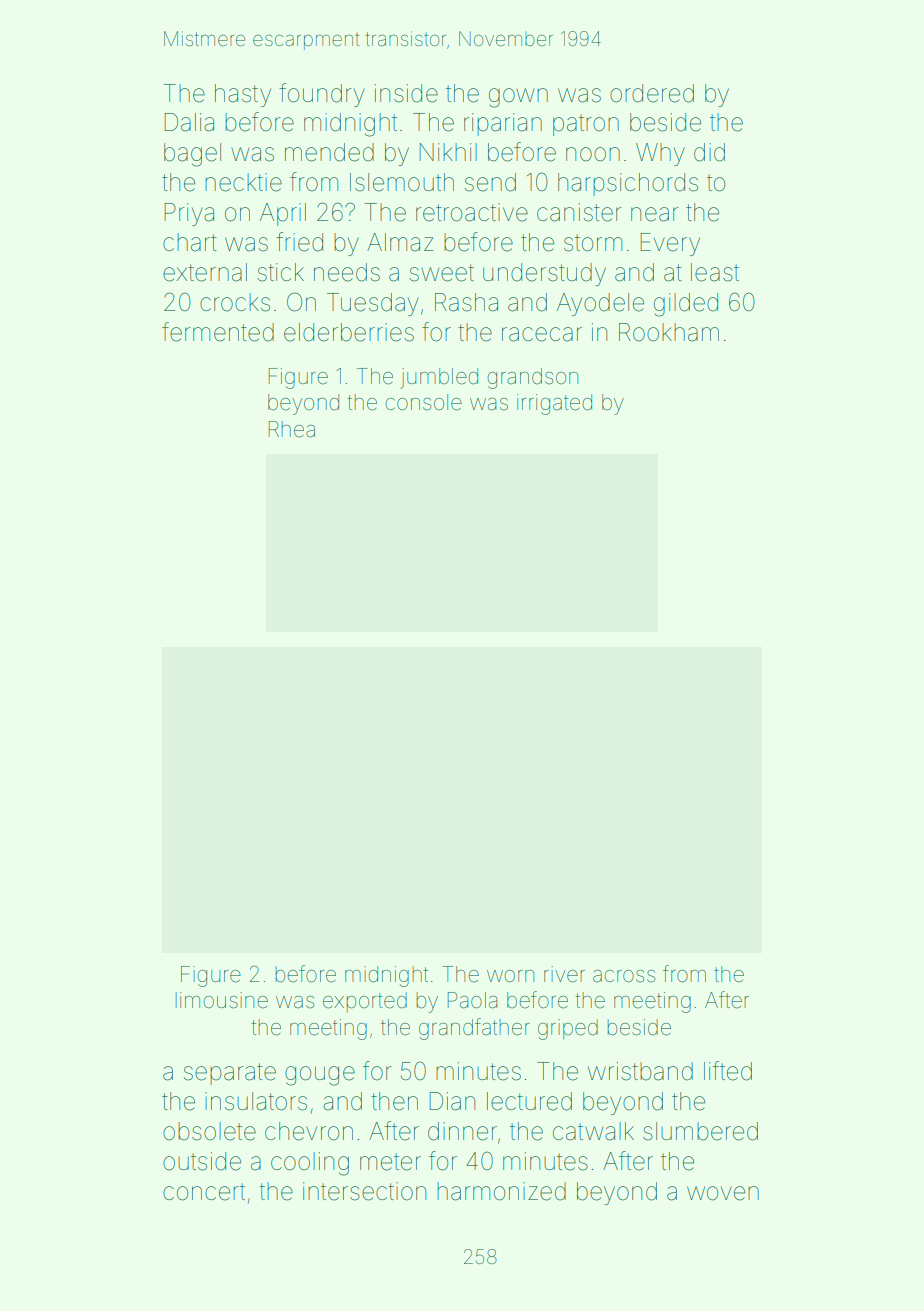 This screenshot has height=1311, width=924. Describe the element at coordinates (364, 1191) in the screenshot. I see `intersection` at that location.
